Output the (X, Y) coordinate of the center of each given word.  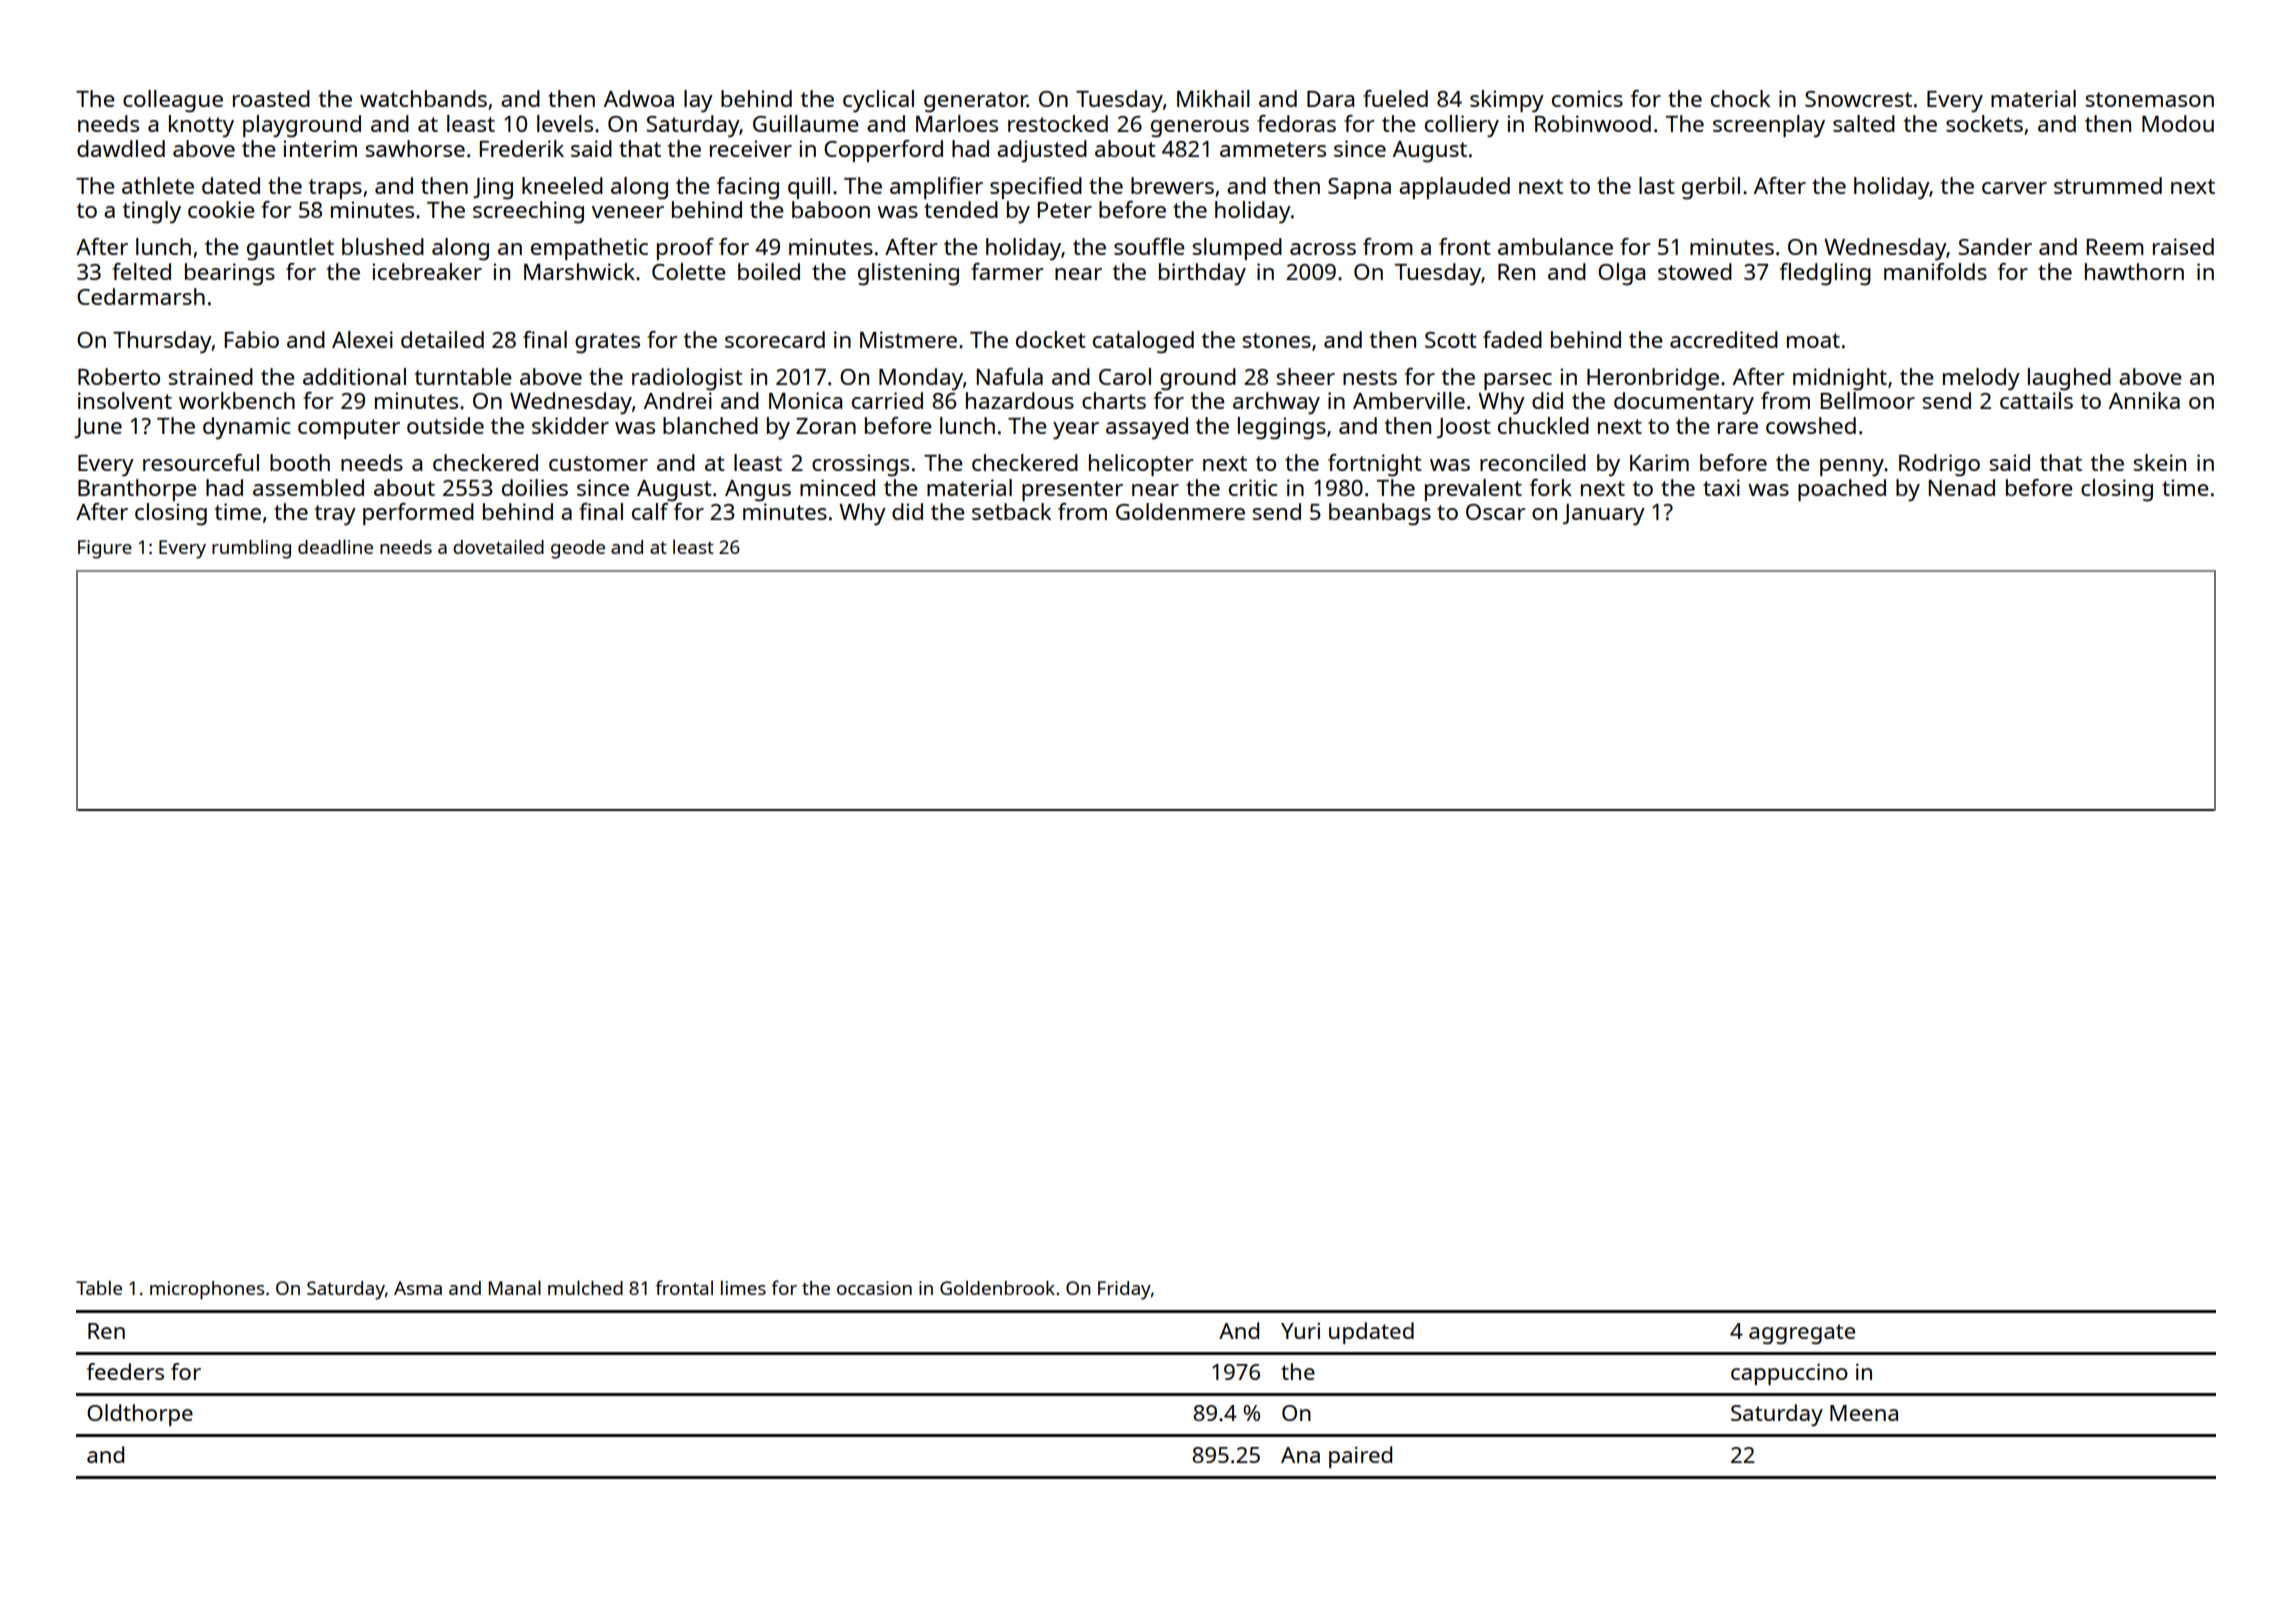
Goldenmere (1180, 511)
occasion (874, 1288)
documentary (1684, 403)
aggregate (1802, 1334)
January (1604, 515)
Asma (418, 1288)
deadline (335, 546)
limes (743, 1287)
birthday (1202, 274)
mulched (585, 1287)
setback (1011, 511)
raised (2183, 246)
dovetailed (498, 546)
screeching (528, 212)
